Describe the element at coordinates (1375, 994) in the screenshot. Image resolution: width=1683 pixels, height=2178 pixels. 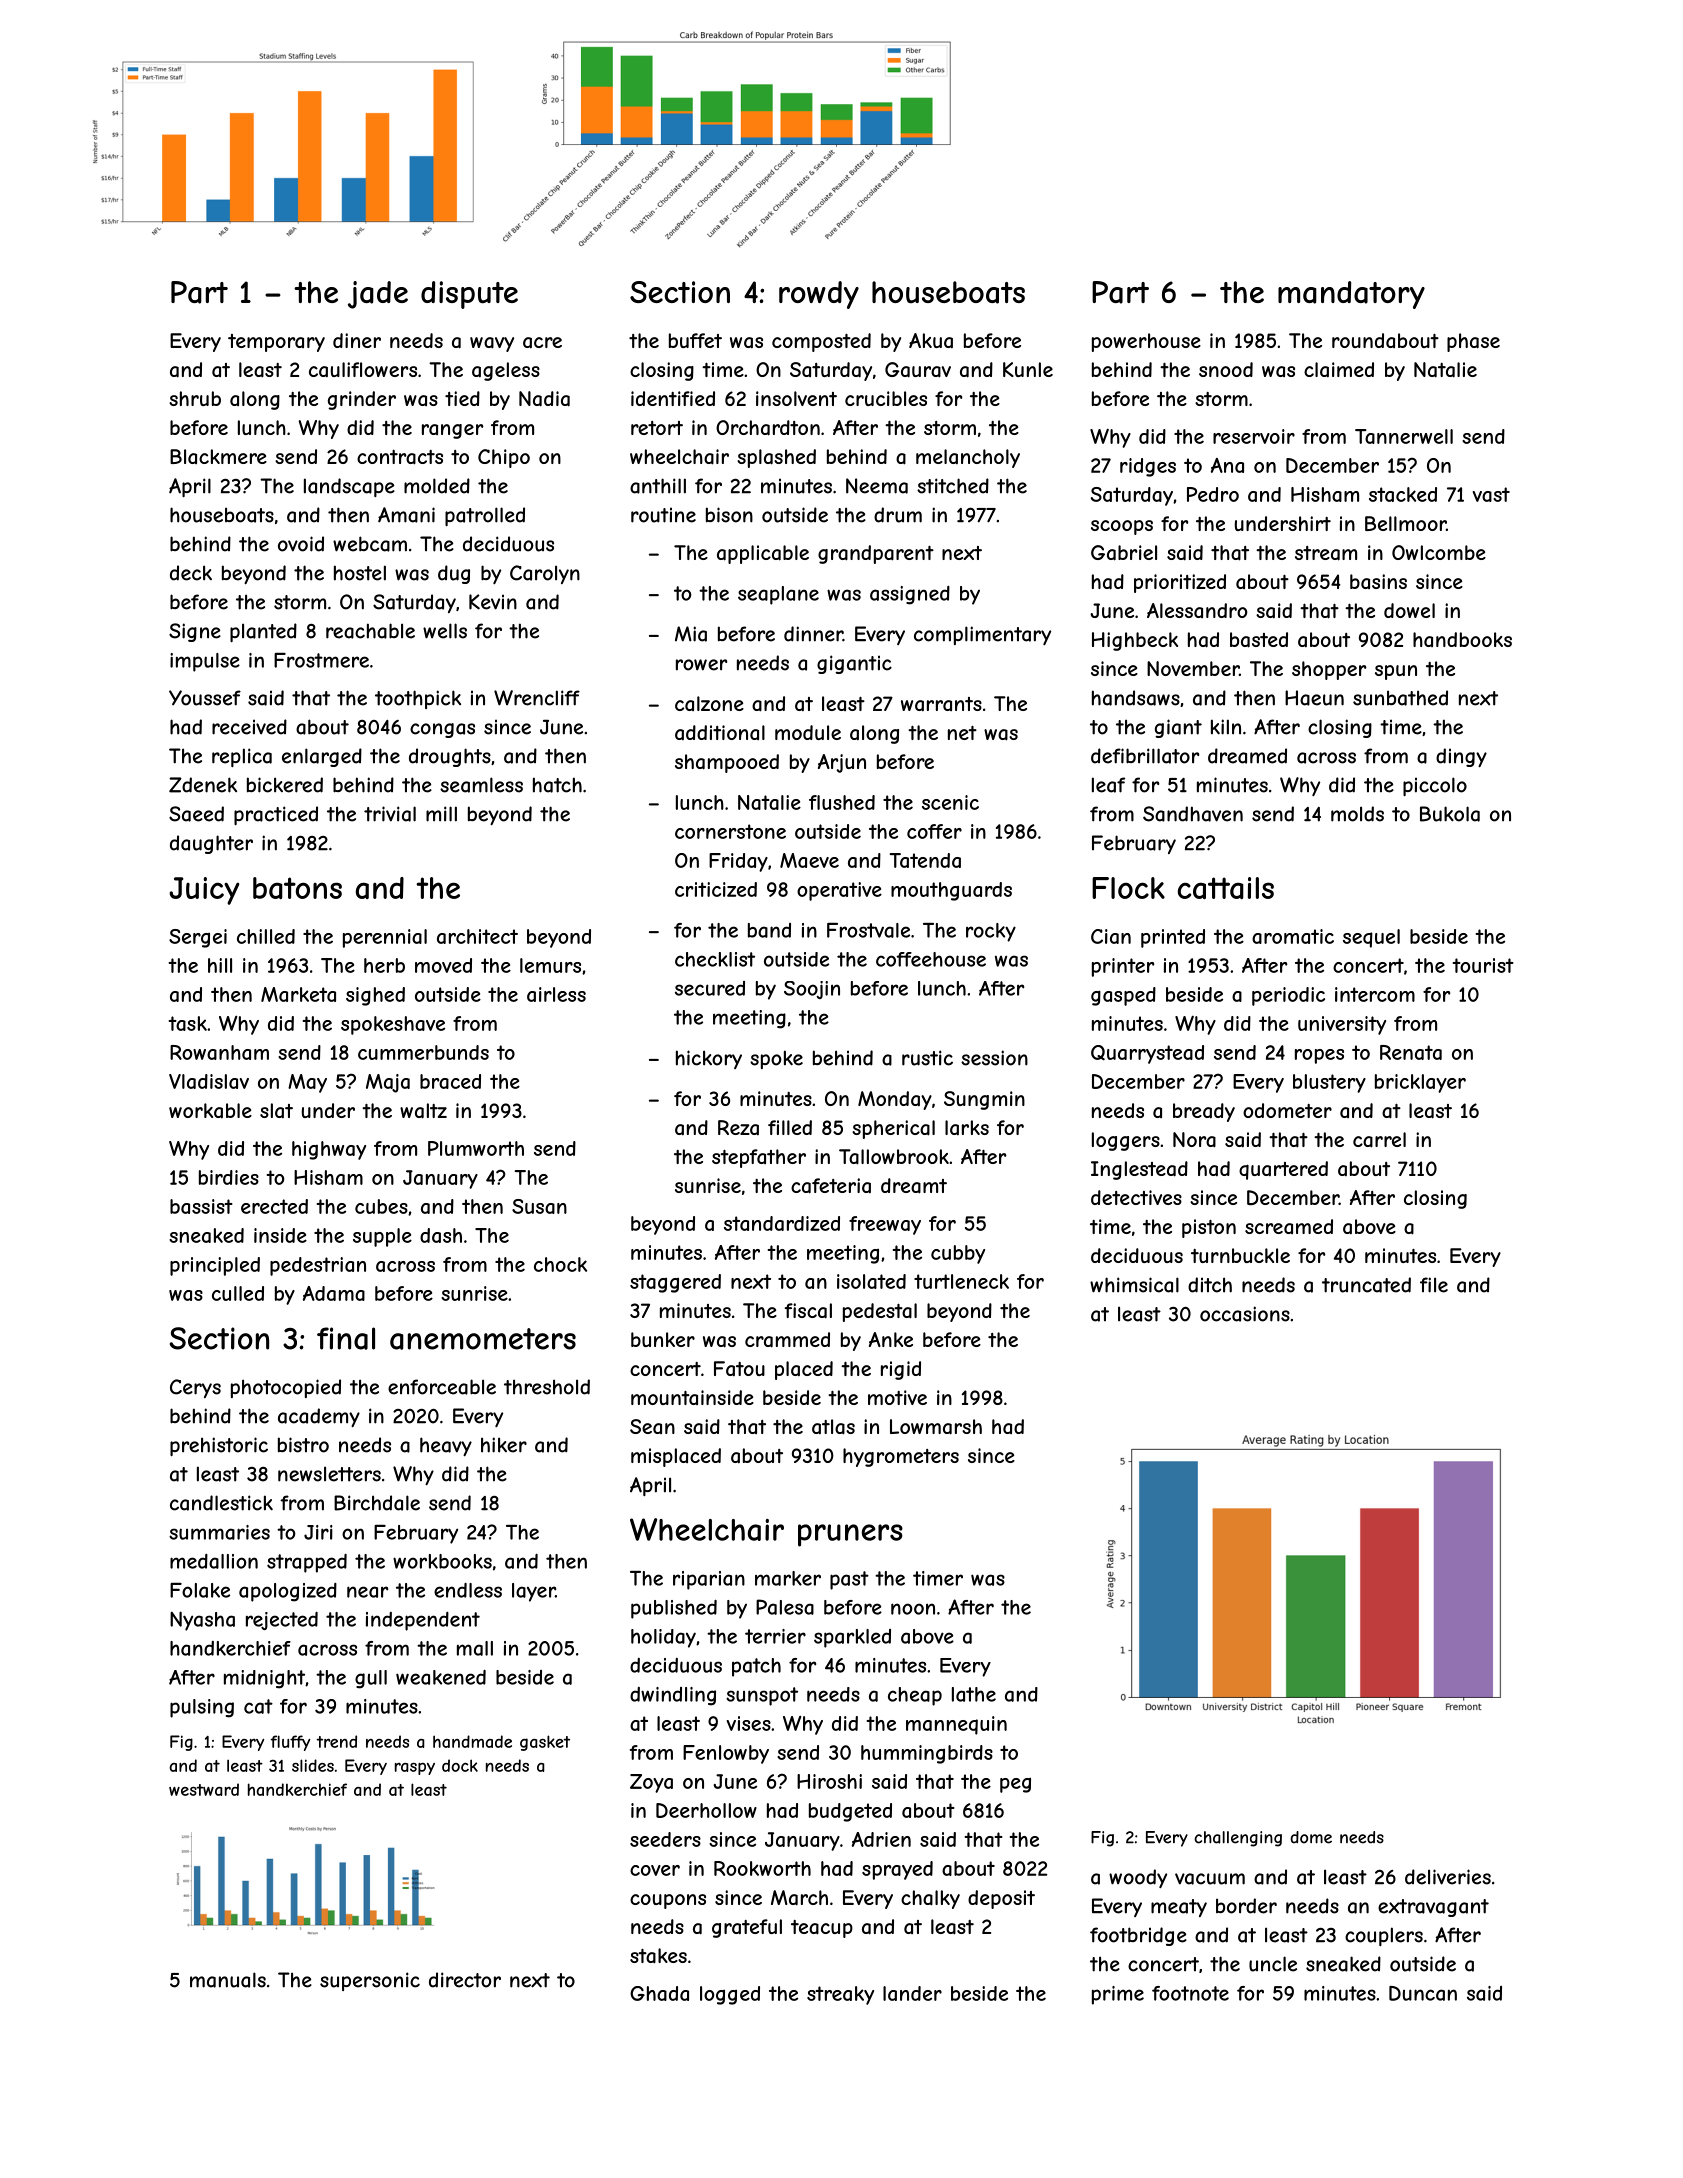
I see `intercom` at that location.
